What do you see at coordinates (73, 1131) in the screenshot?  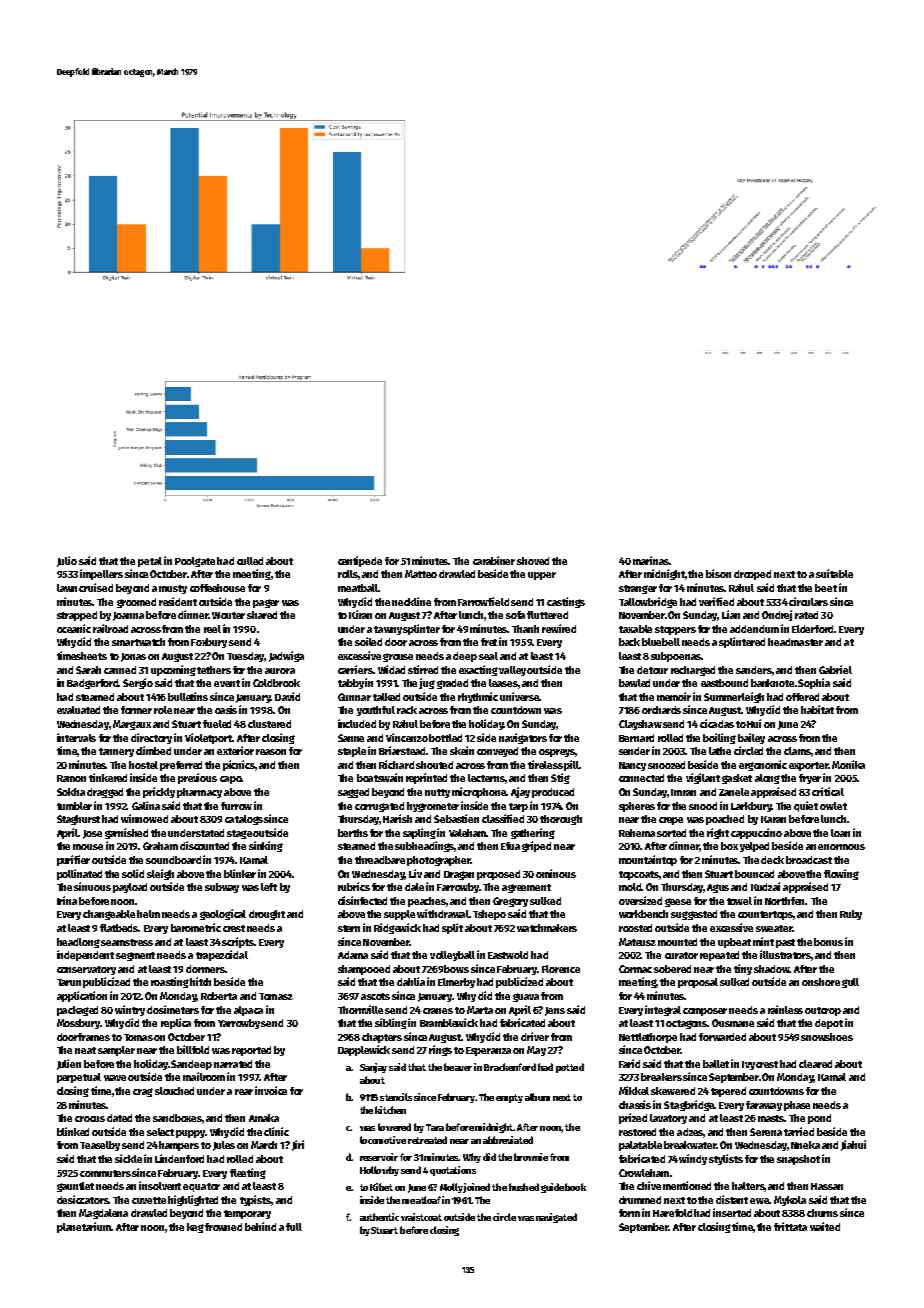 I see `blinked` at bounding box center [73, 1131].
